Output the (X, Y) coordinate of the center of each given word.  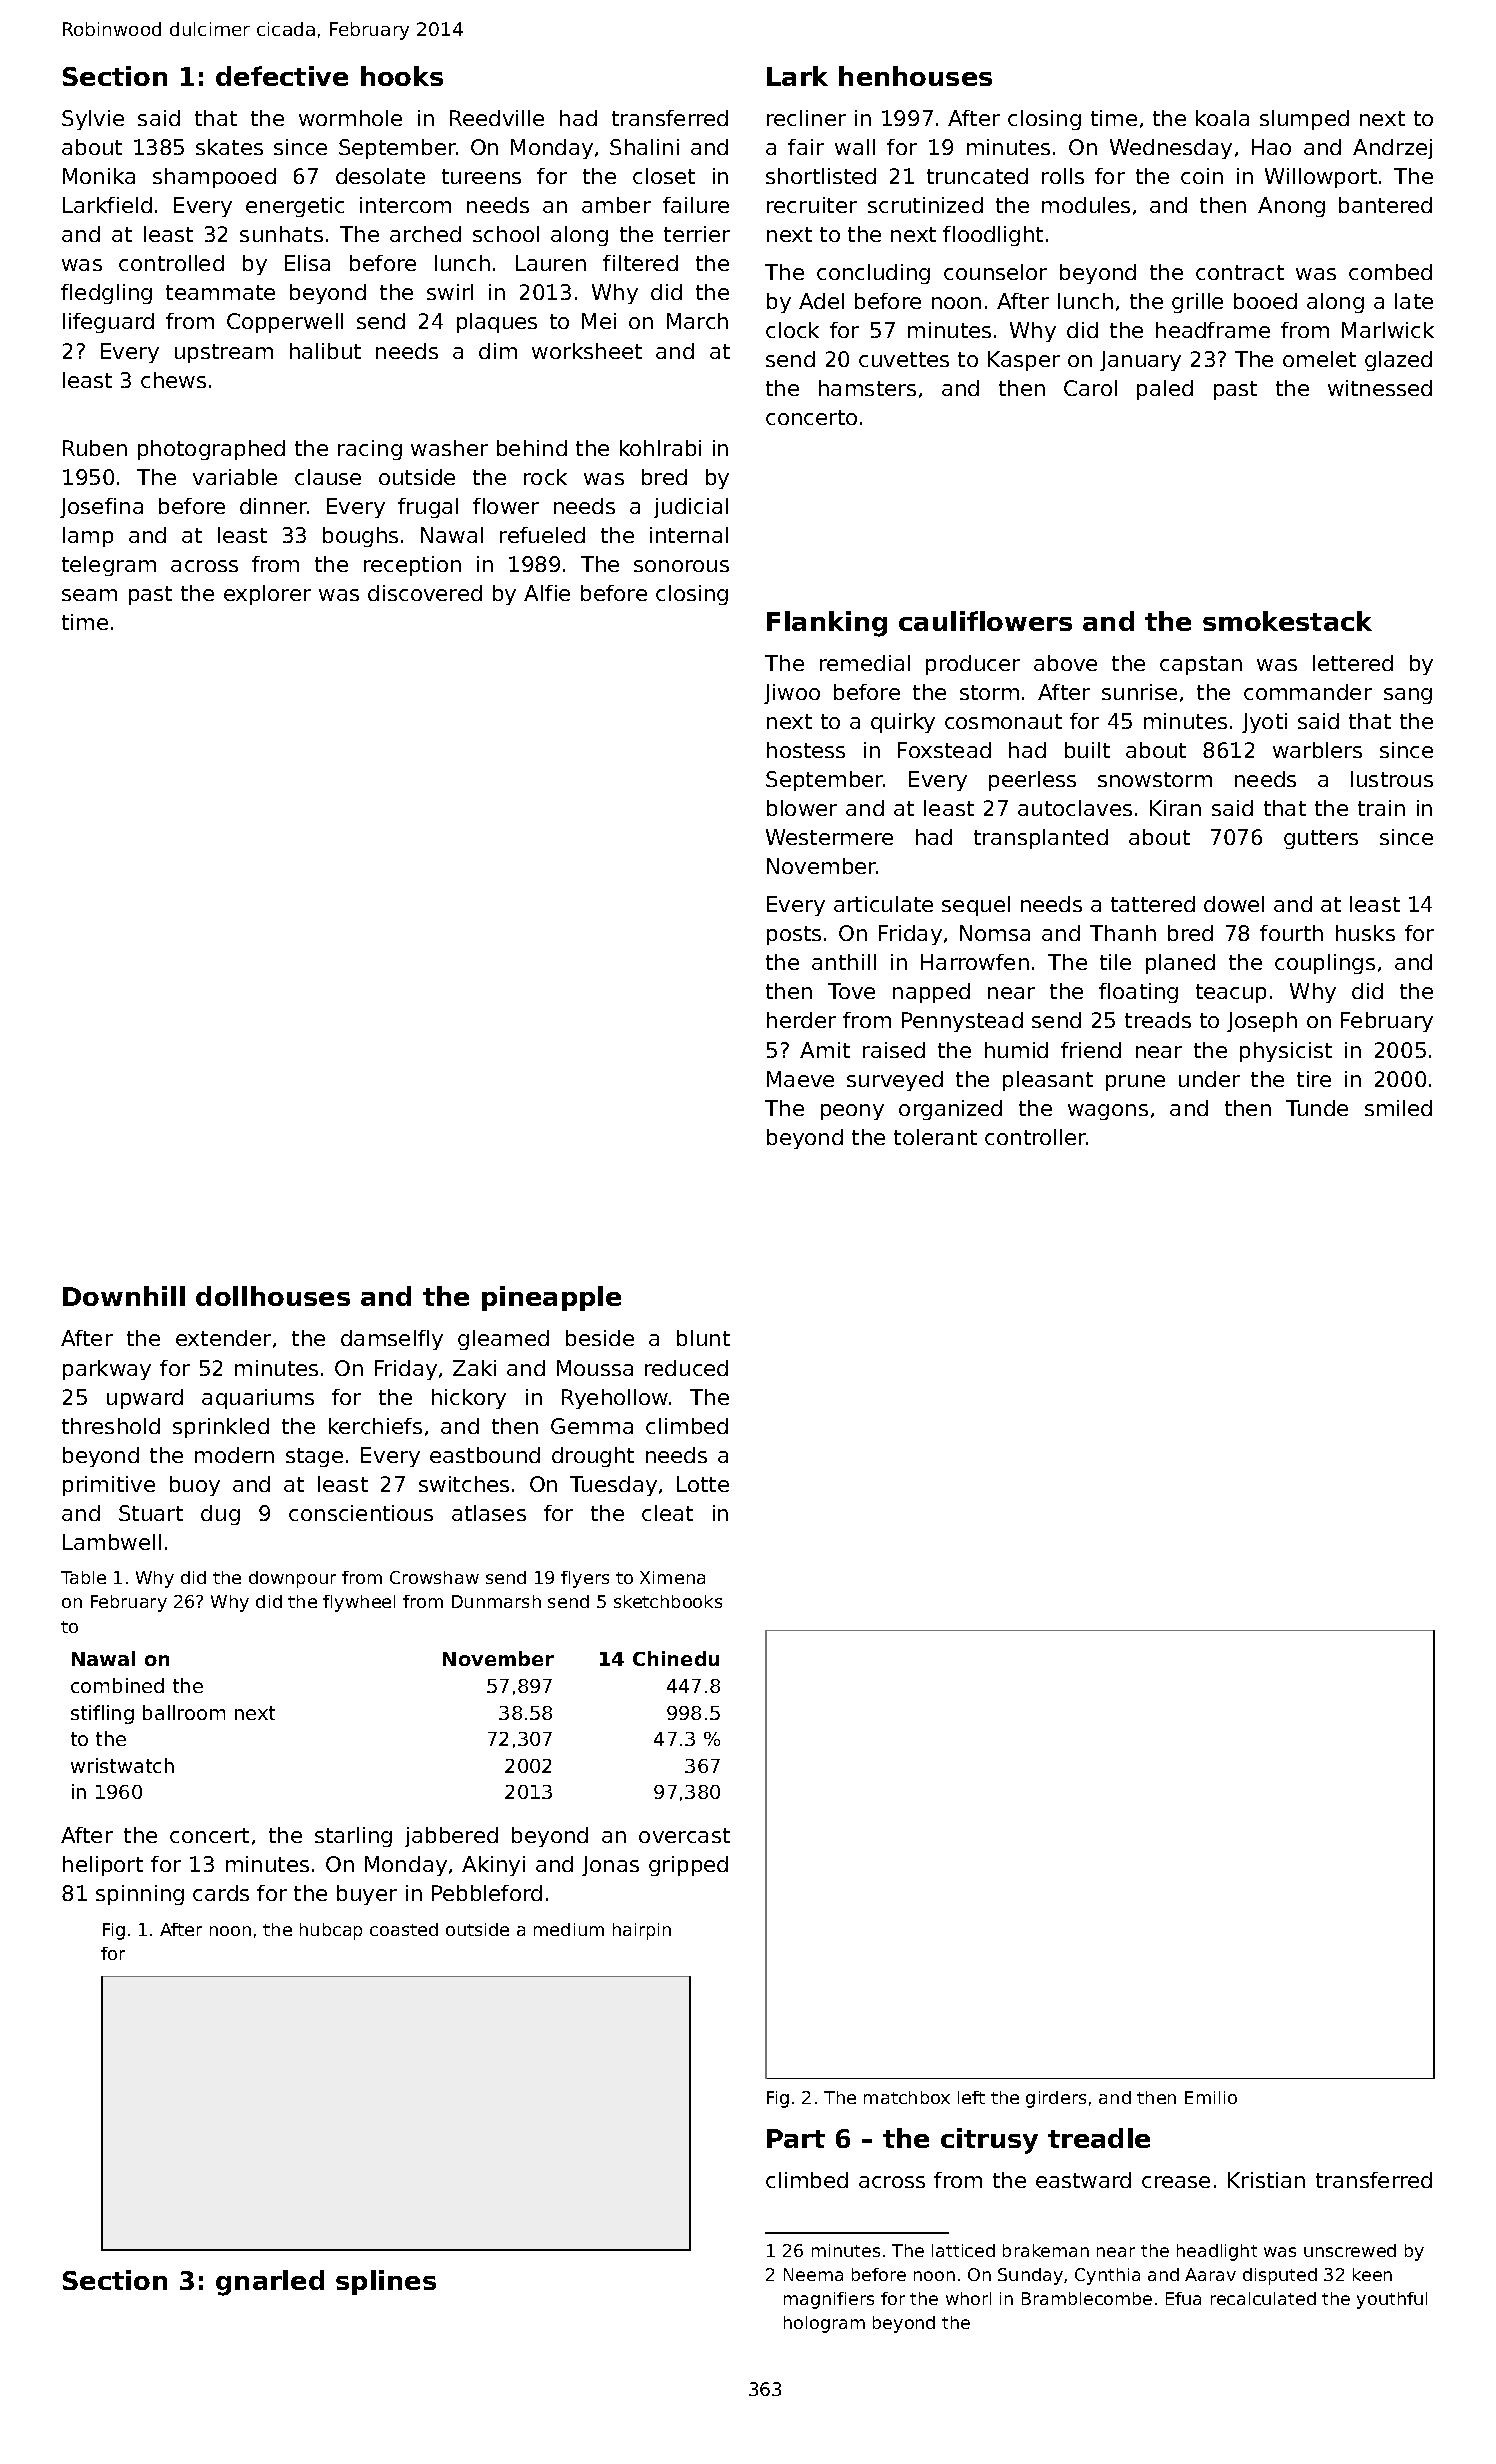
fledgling (106, 294)
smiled (1398, 1108)
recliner (806, 118)
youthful (1392, 2300)
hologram (824, 2324)
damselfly (392, 1340)
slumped (1304, 120)
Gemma (592, 1426)
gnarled (270, 2283)
